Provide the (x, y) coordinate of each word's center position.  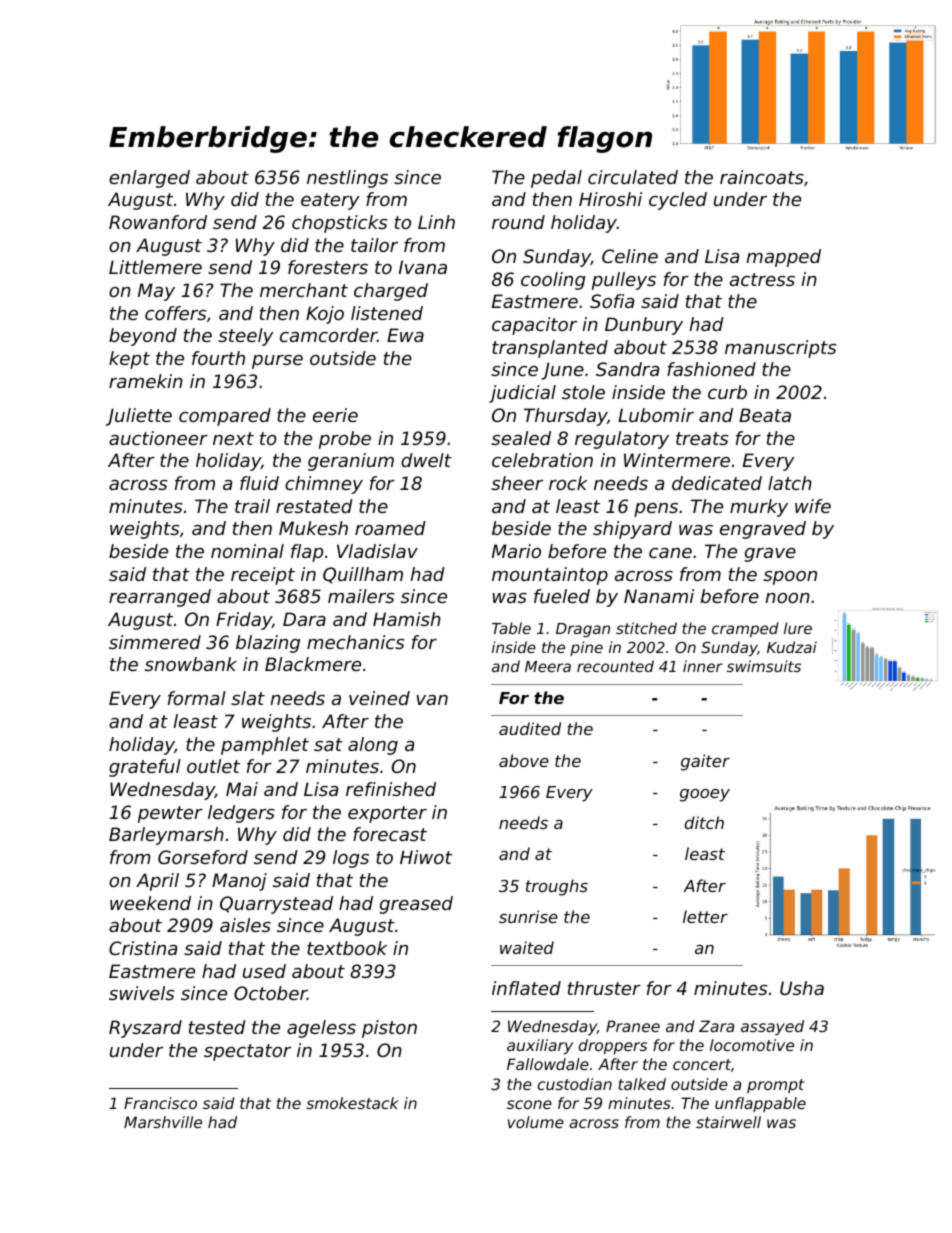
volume (536, 1122)
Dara (304, 619)
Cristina (143, 948)
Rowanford (158, 222)
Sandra (627, 369)
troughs (557, 887)
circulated (633, 177)
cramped (745, 629)
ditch (704, 822)
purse (277, 362)
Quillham (363, 575)
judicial (522, 394)
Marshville (163, 1122)
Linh (436, 222)
